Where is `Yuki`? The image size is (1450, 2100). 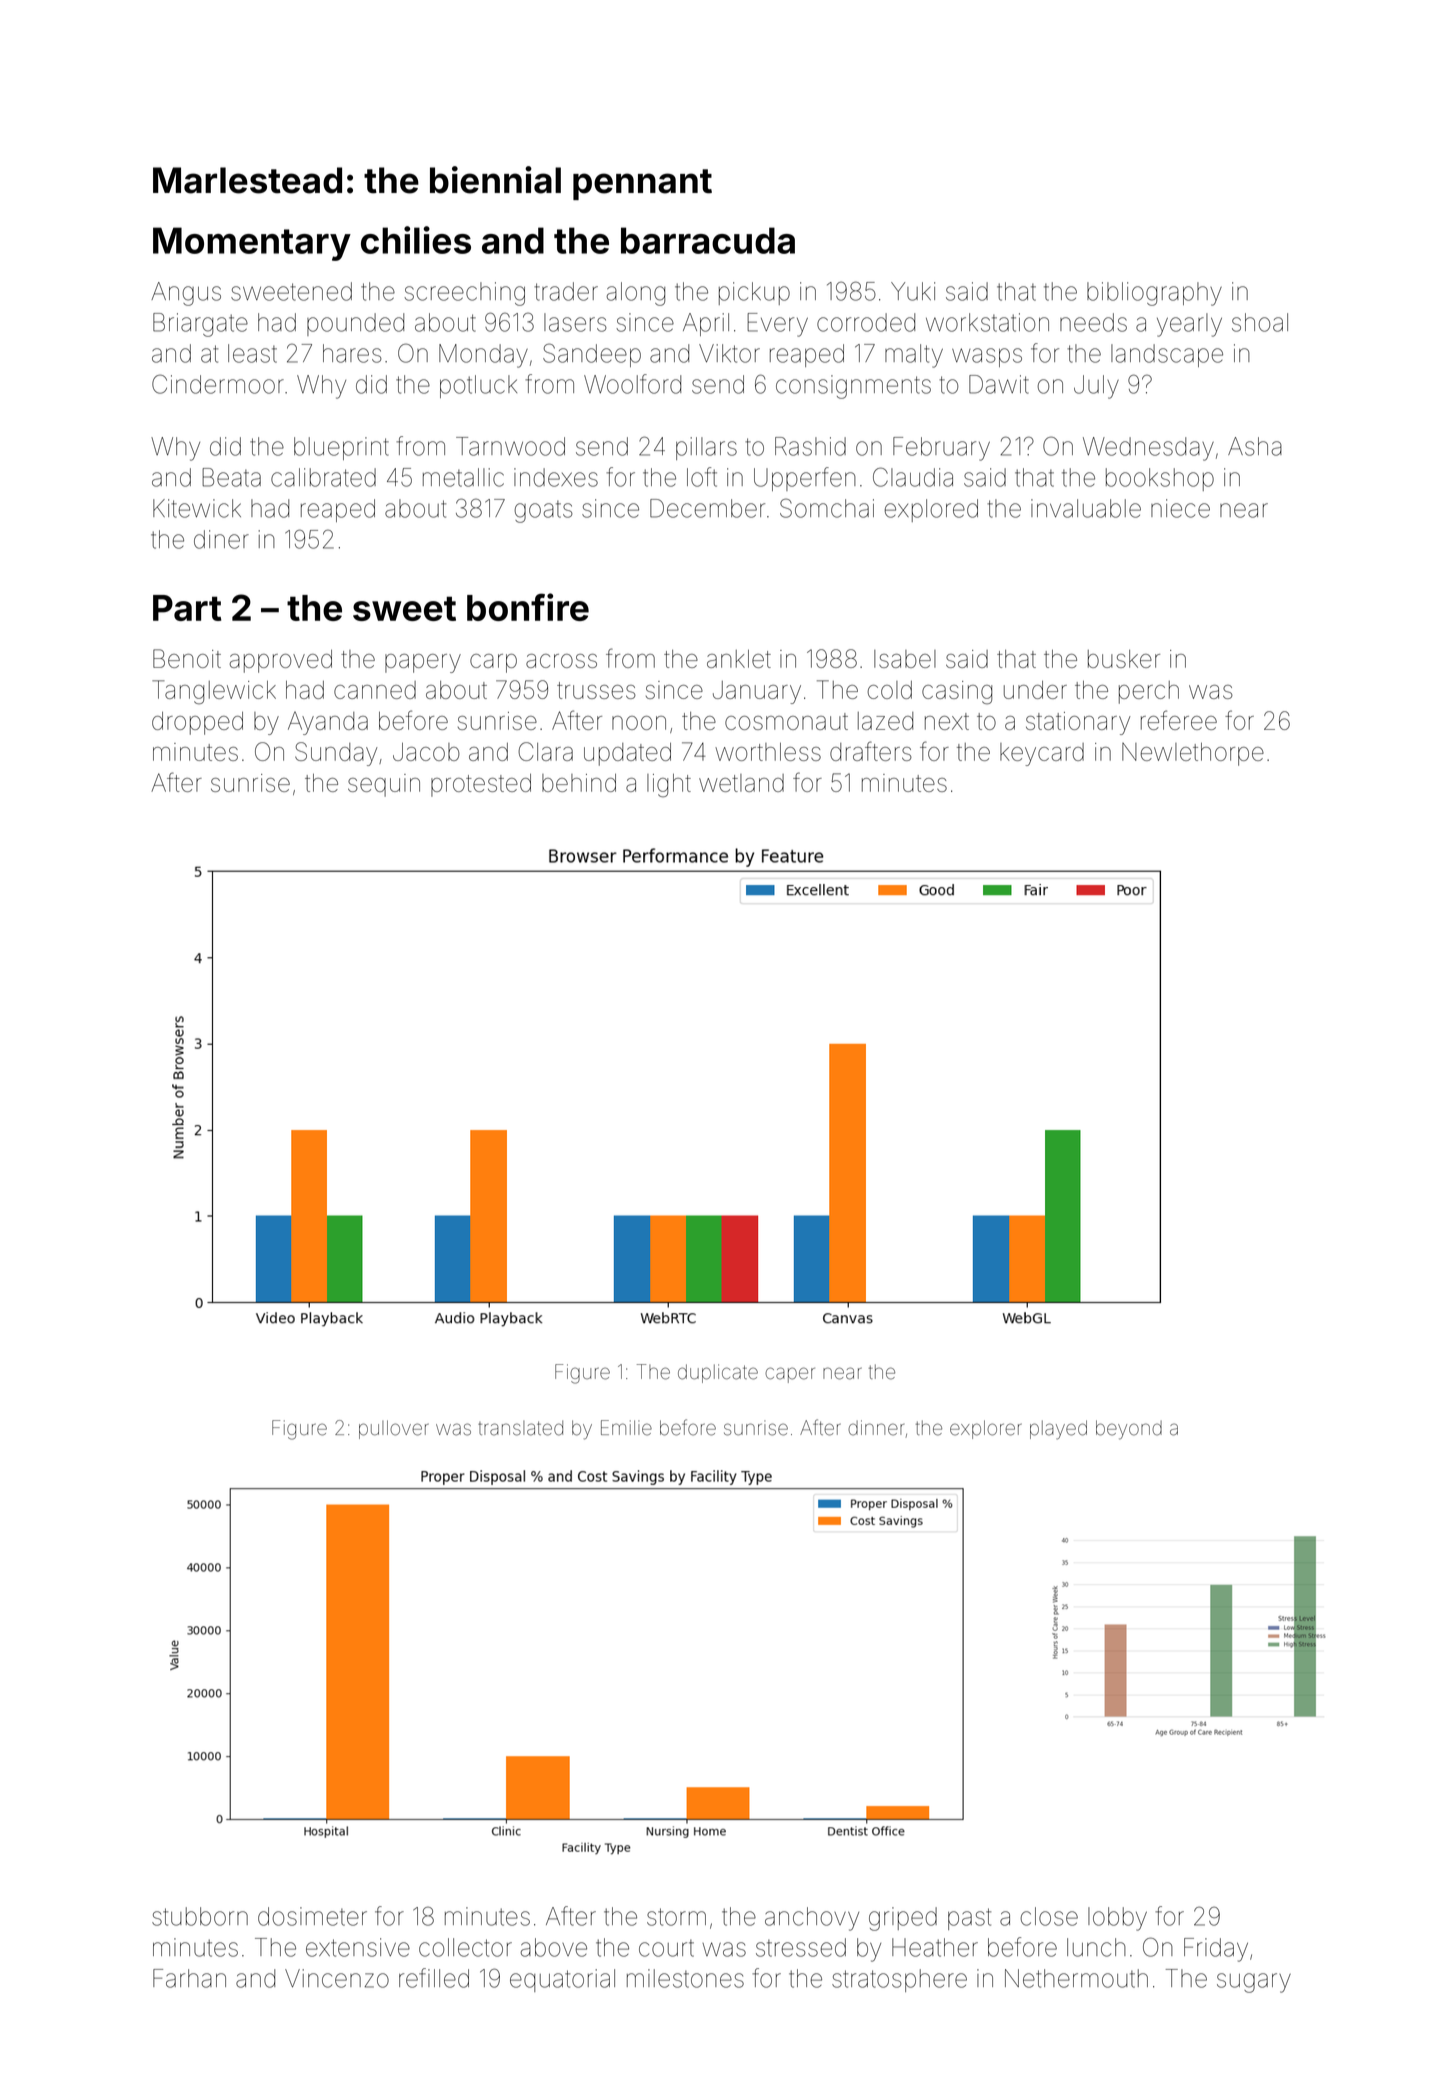
Yuki is located at coordinates (913, 291).
